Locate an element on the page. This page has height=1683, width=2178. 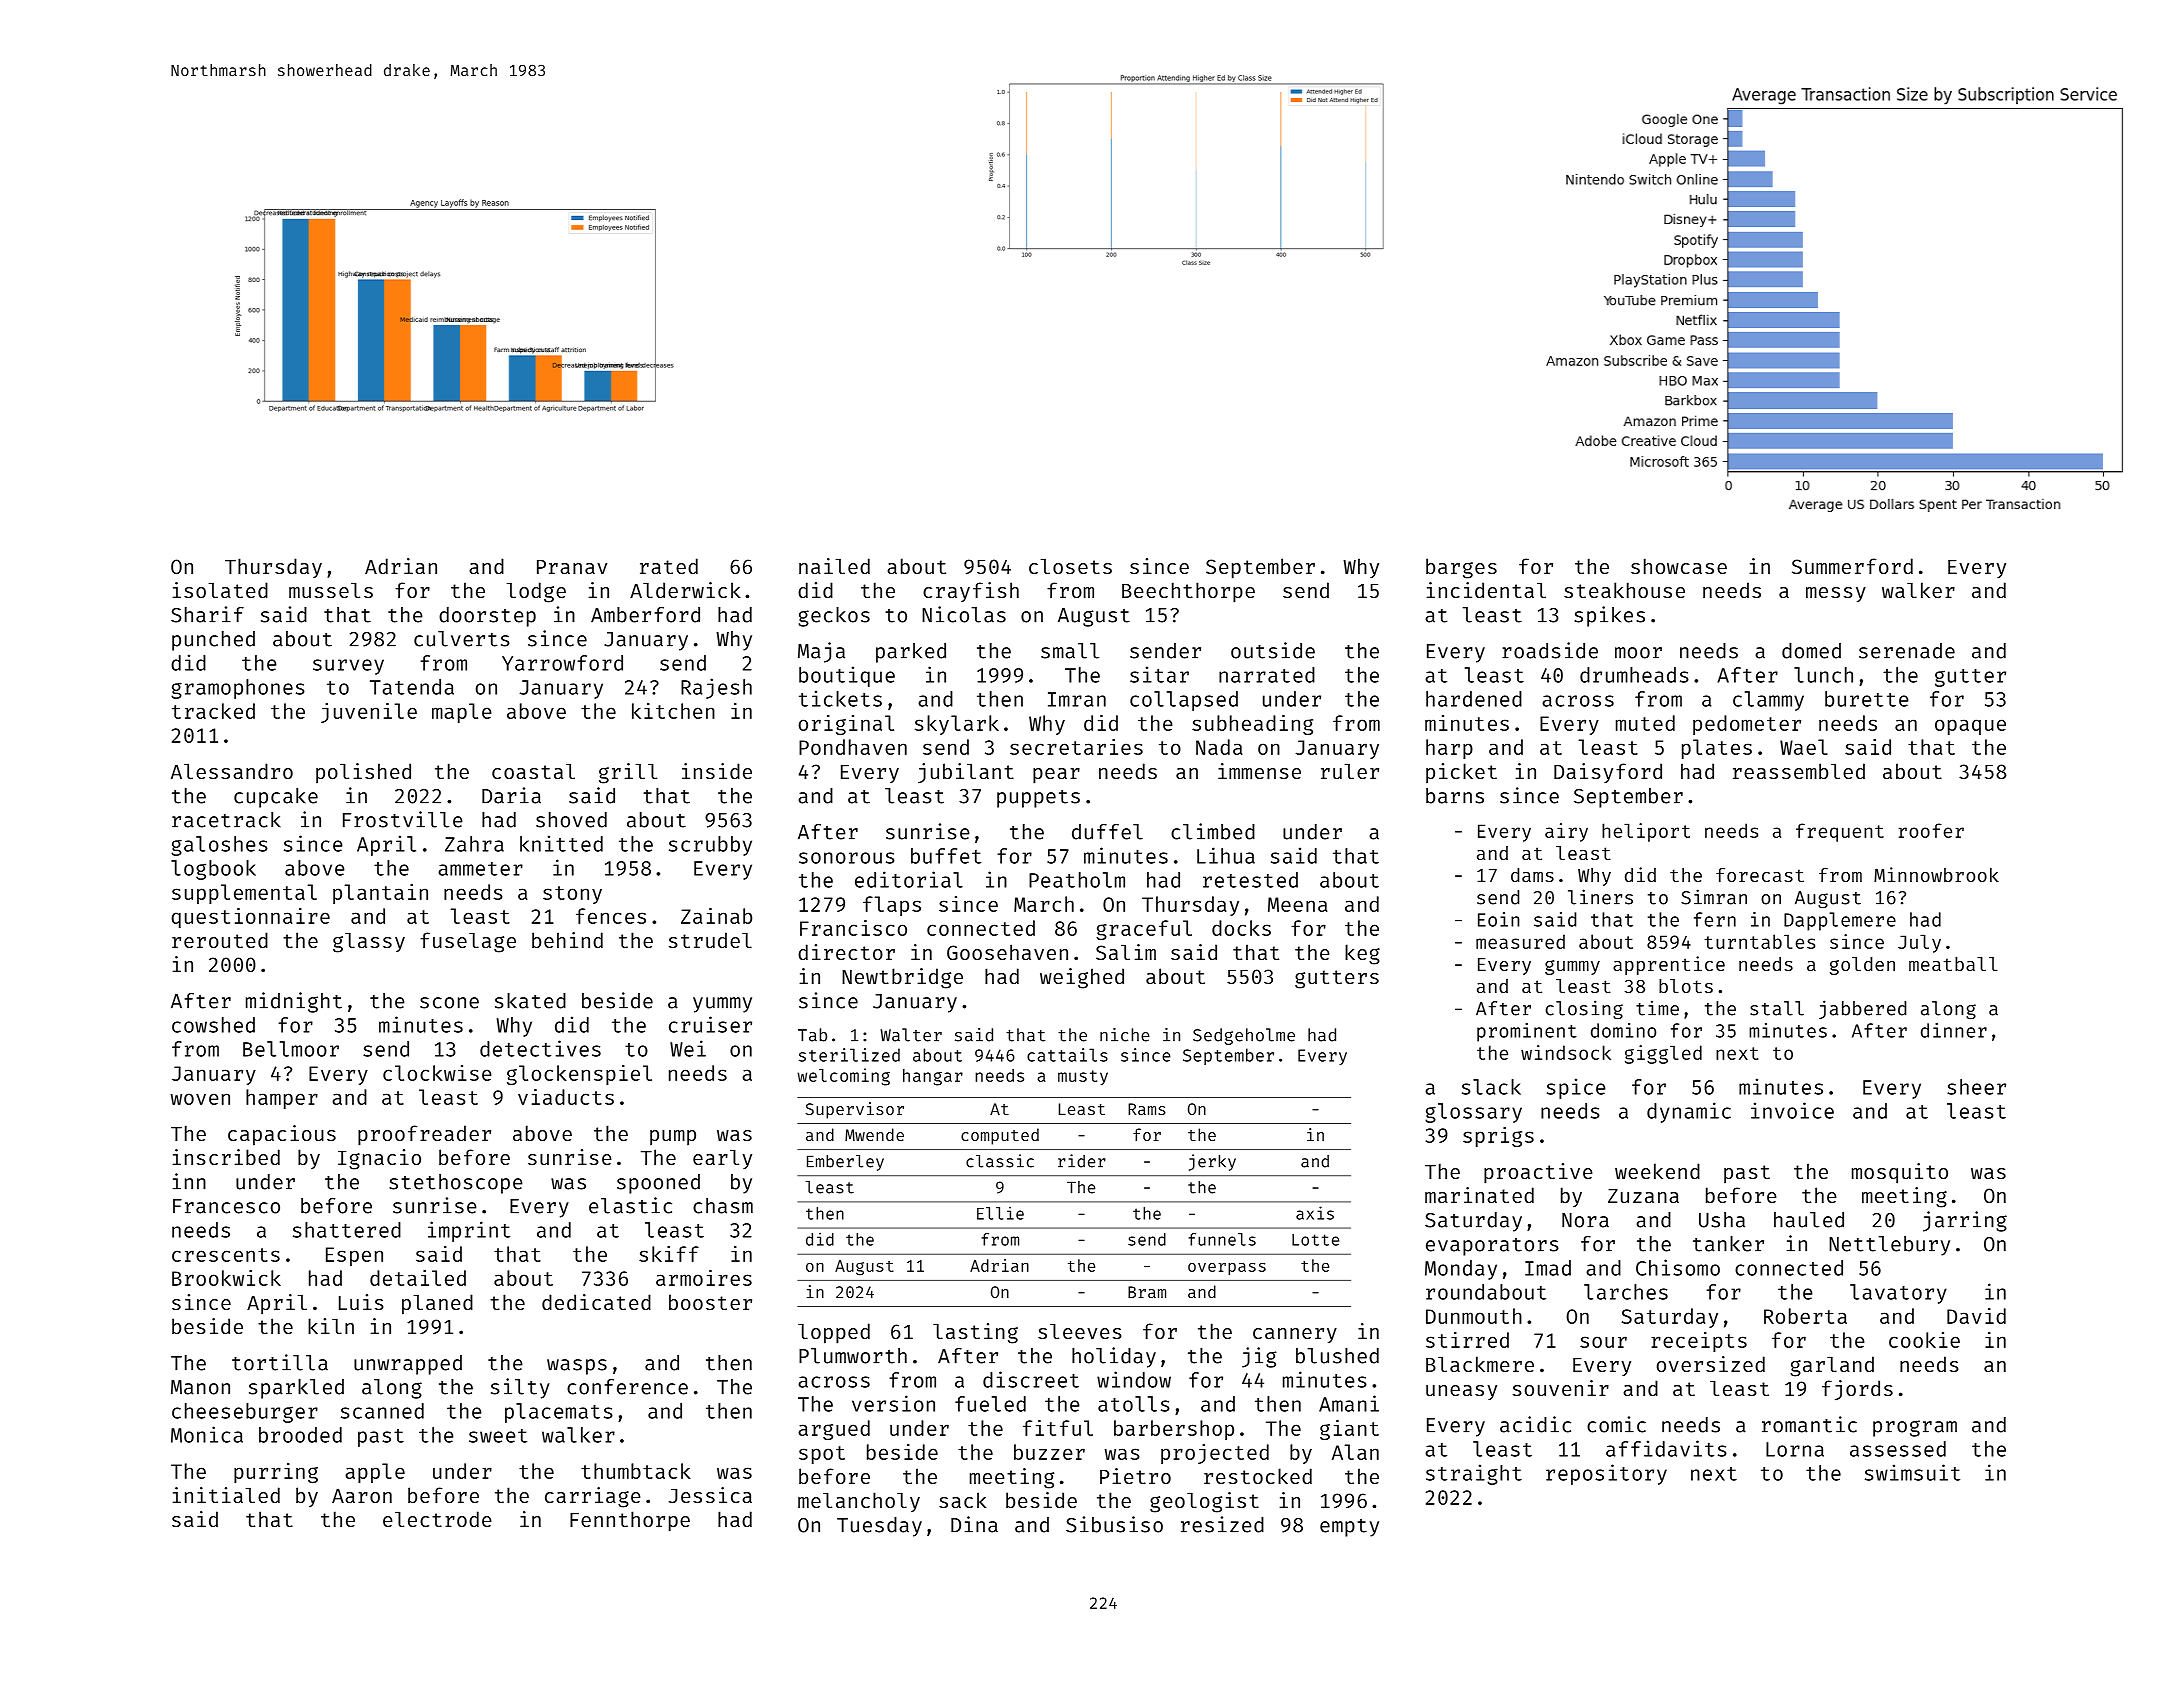
scone is located at coordinates (449, 1003).
